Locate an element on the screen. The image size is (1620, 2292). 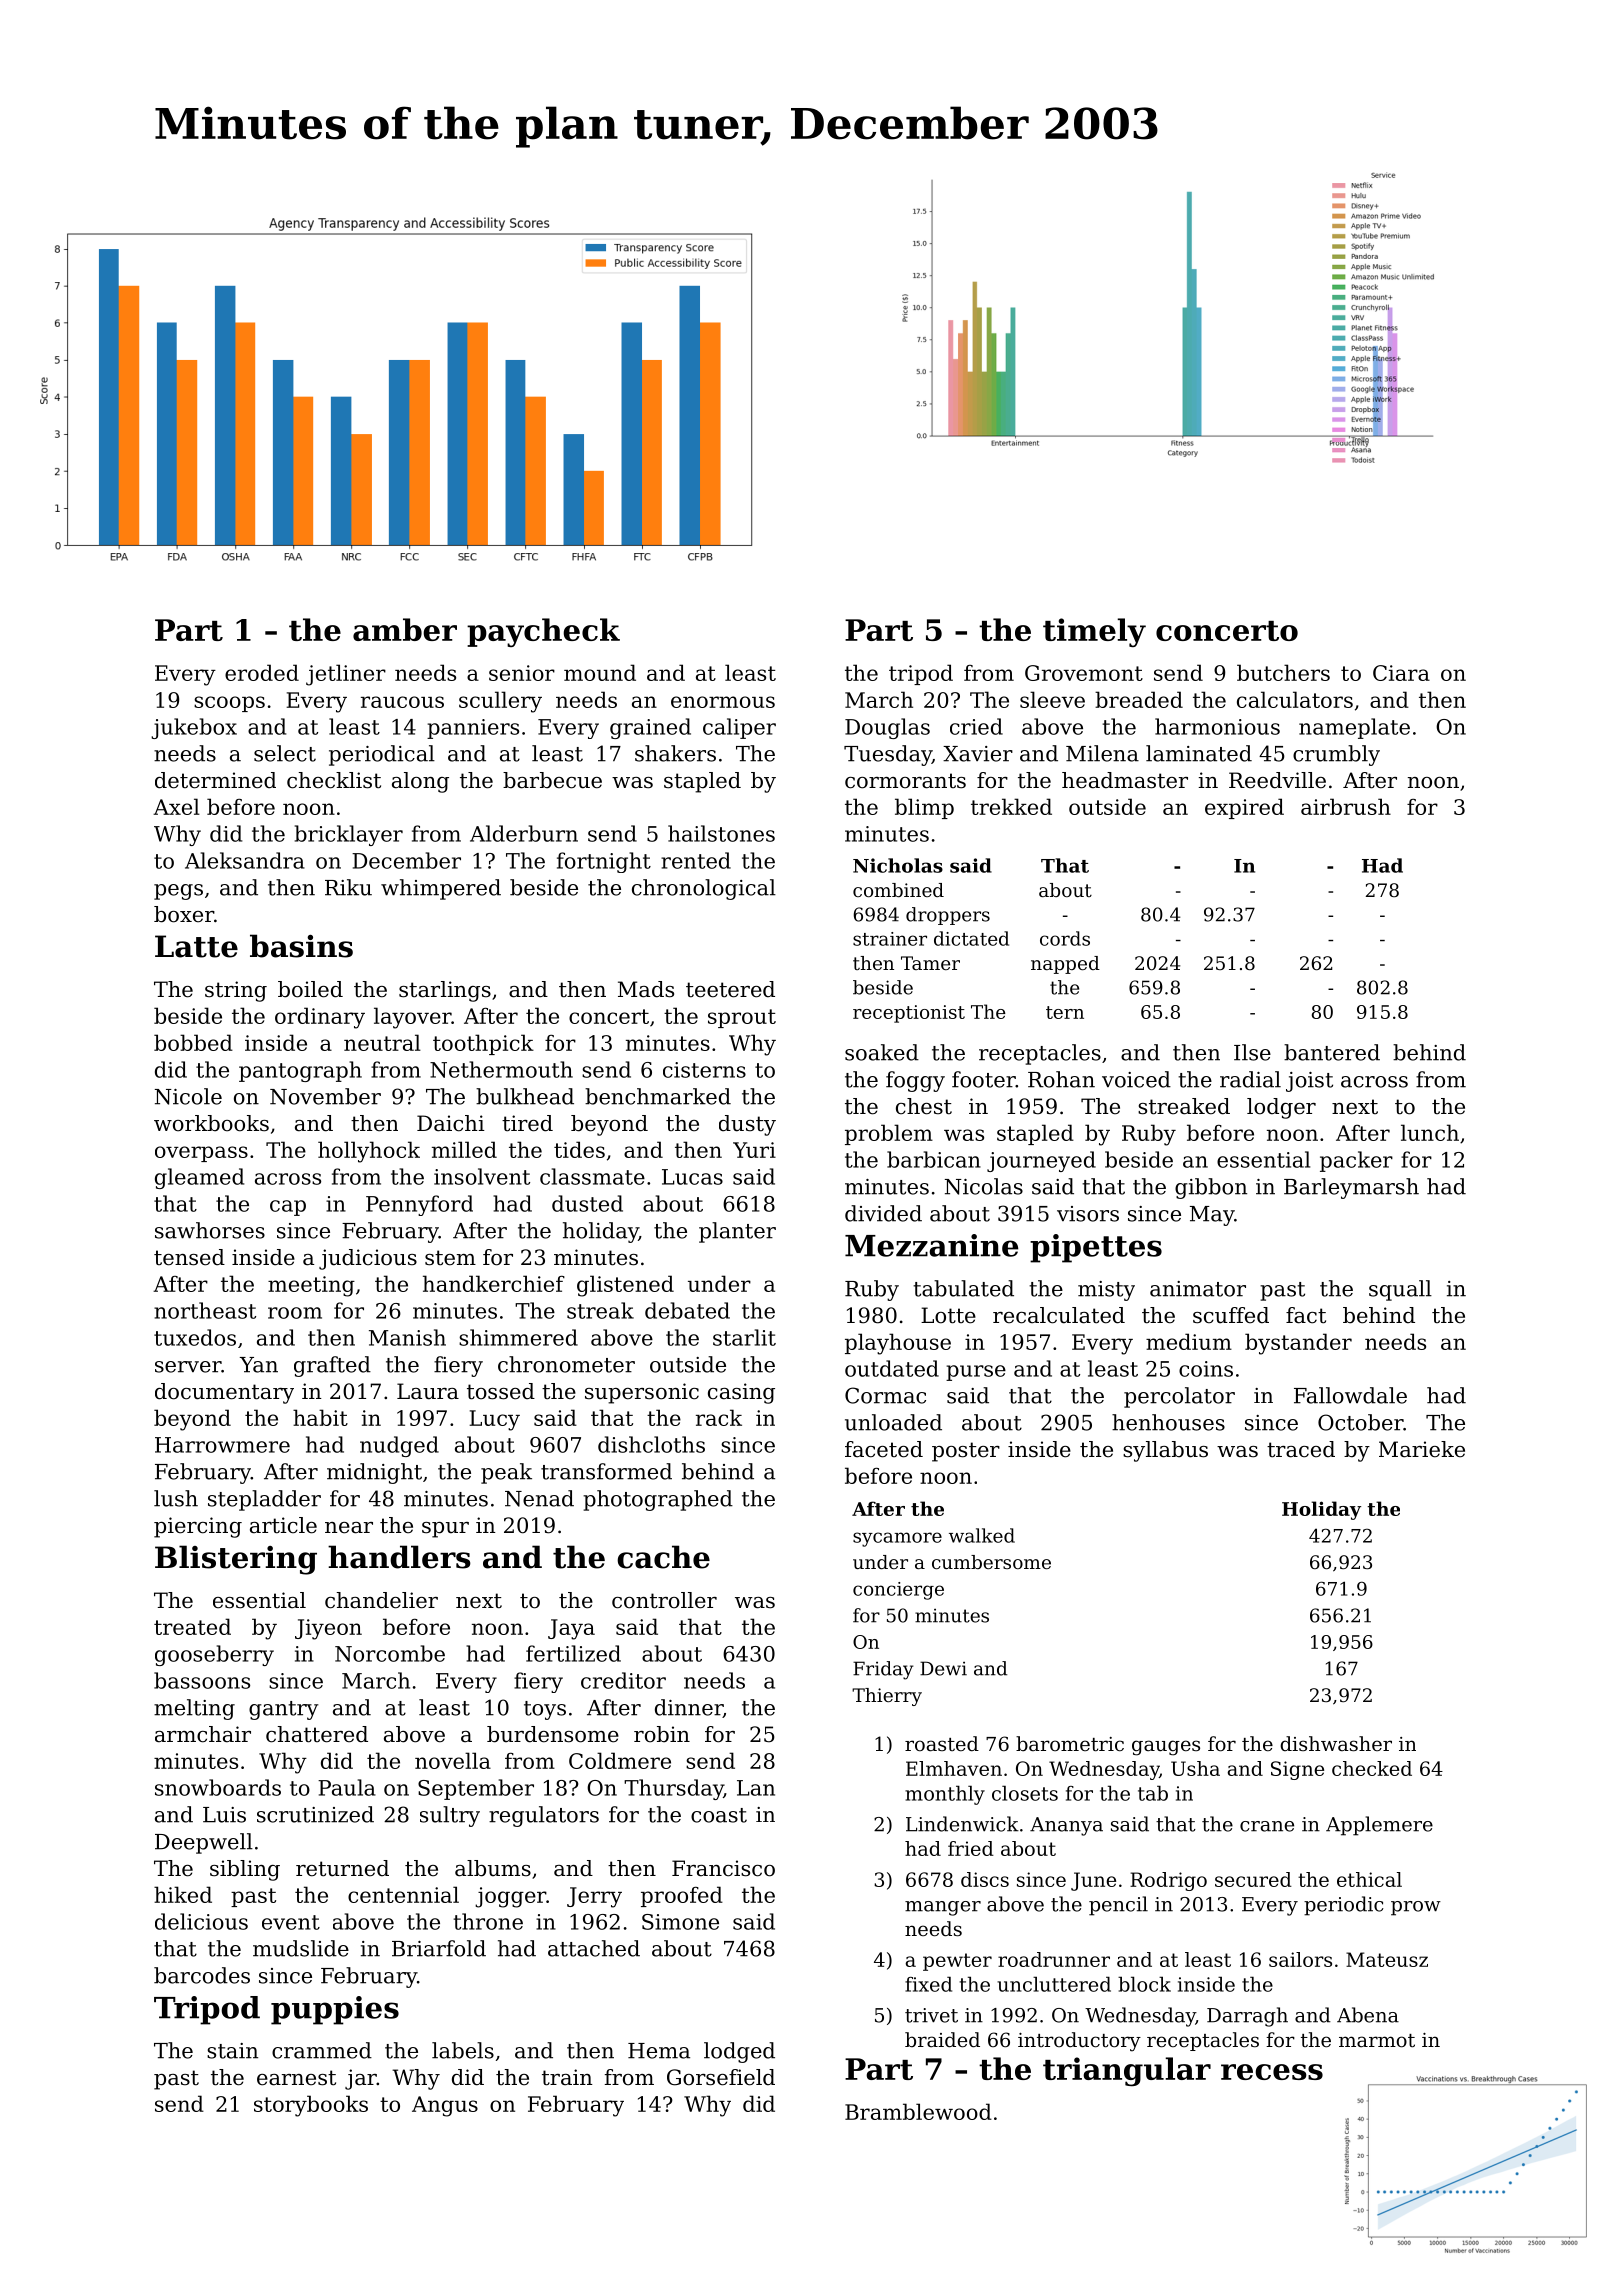
Deepwell is located at coordinates (204, 1843).
